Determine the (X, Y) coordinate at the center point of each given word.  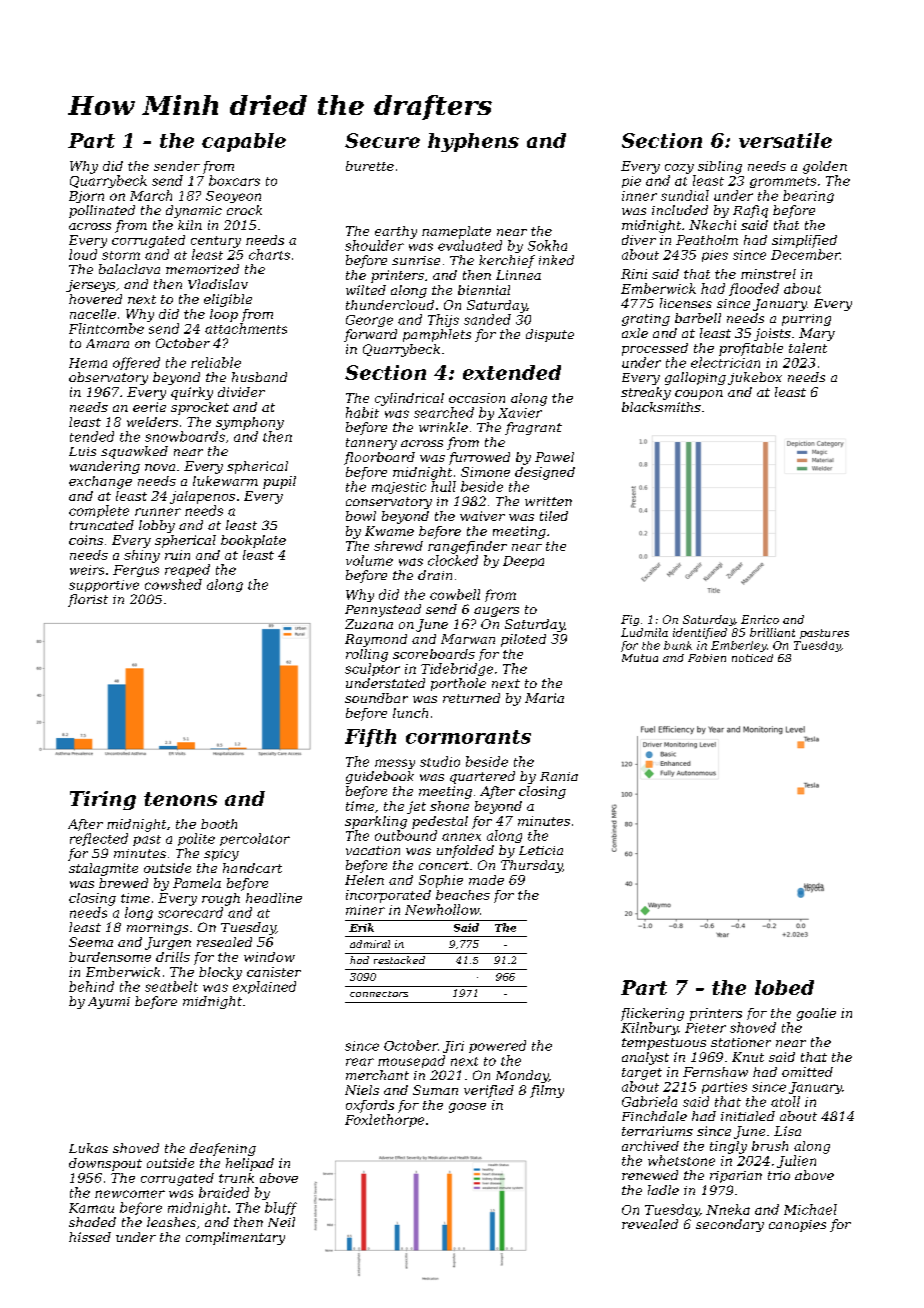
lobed (784, 987)
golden (825, 167)
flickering (652, 1014)
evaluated (470, 245)
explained (264, 987)
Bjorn (86, 197)
